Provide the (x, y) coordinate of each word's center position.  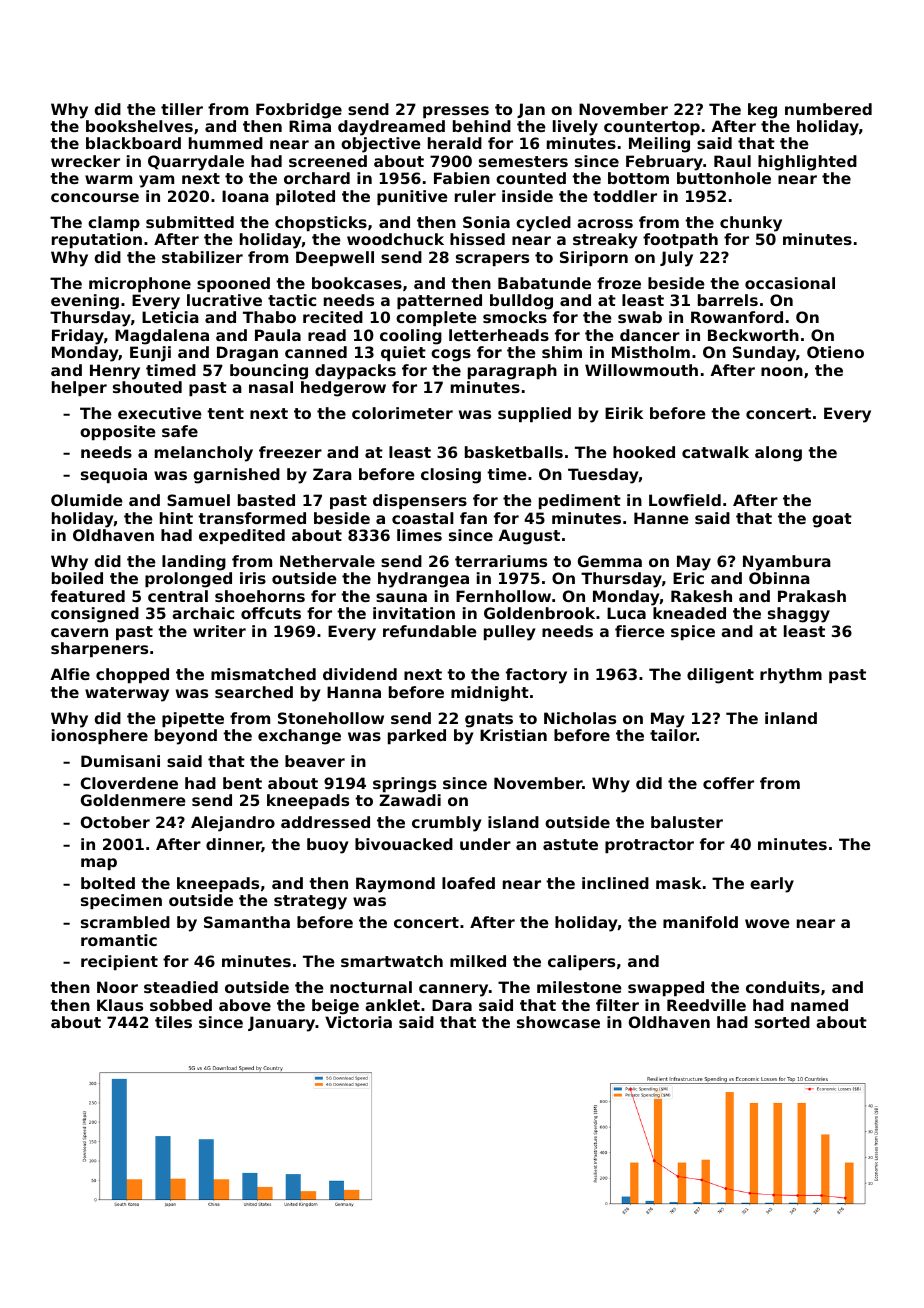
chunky (751, 224)
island (513, 822)
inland (791, 718)
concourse (95, 197)
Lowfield (685, 500)
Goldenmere (133, 800)
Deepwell (335, 258)
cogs (451, 355)
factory (536, 676)
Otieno (835, 352)
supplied (534, 414)
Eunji (150, 354)
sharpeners (99, 649)
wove (767, 923)
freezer (290, 452)
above (245, 1005)
